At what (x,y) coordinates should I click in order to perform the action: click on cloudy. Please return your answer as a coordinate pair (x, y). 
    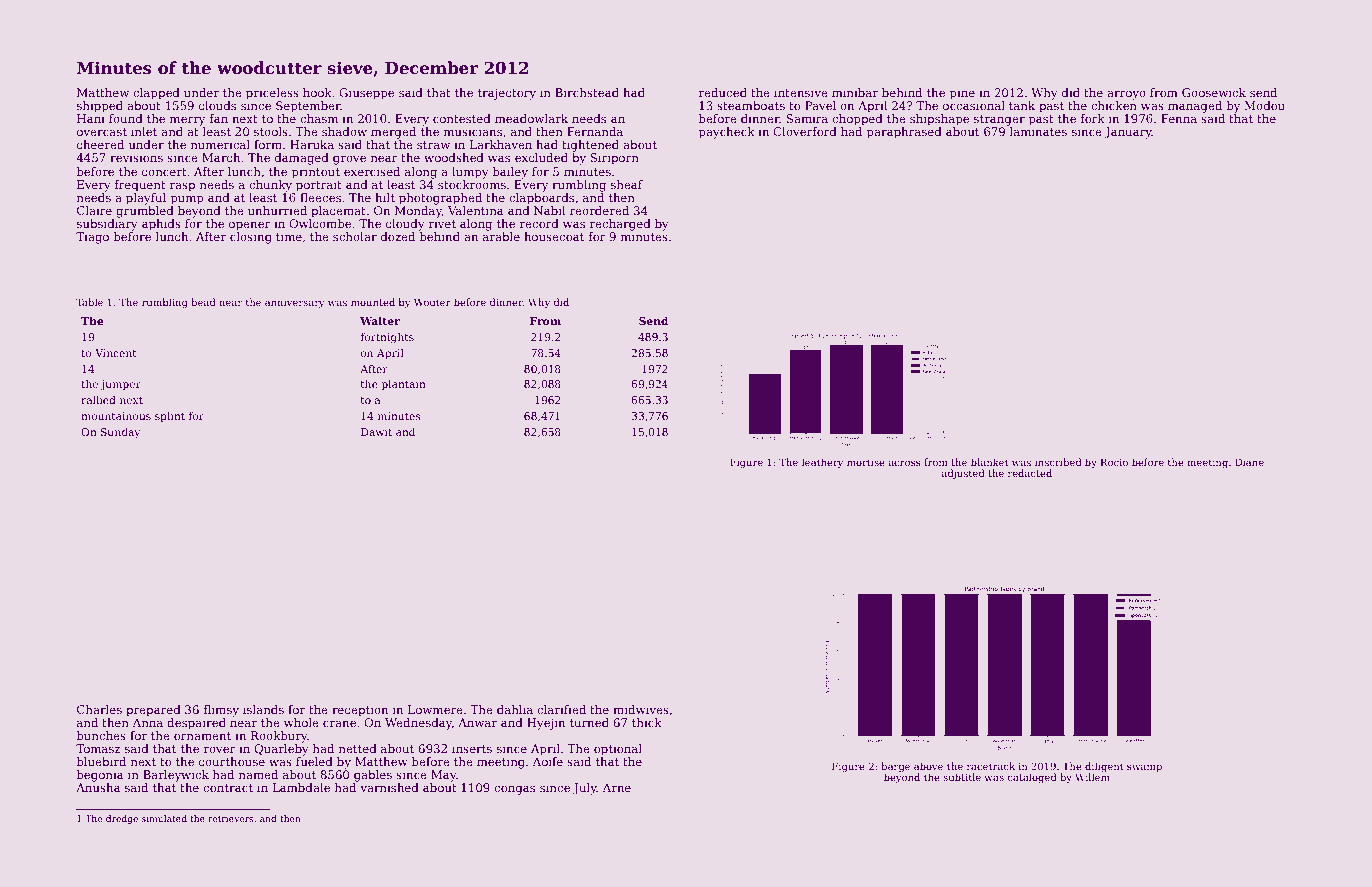
    Looking at the image, I should click on (405, 225).
